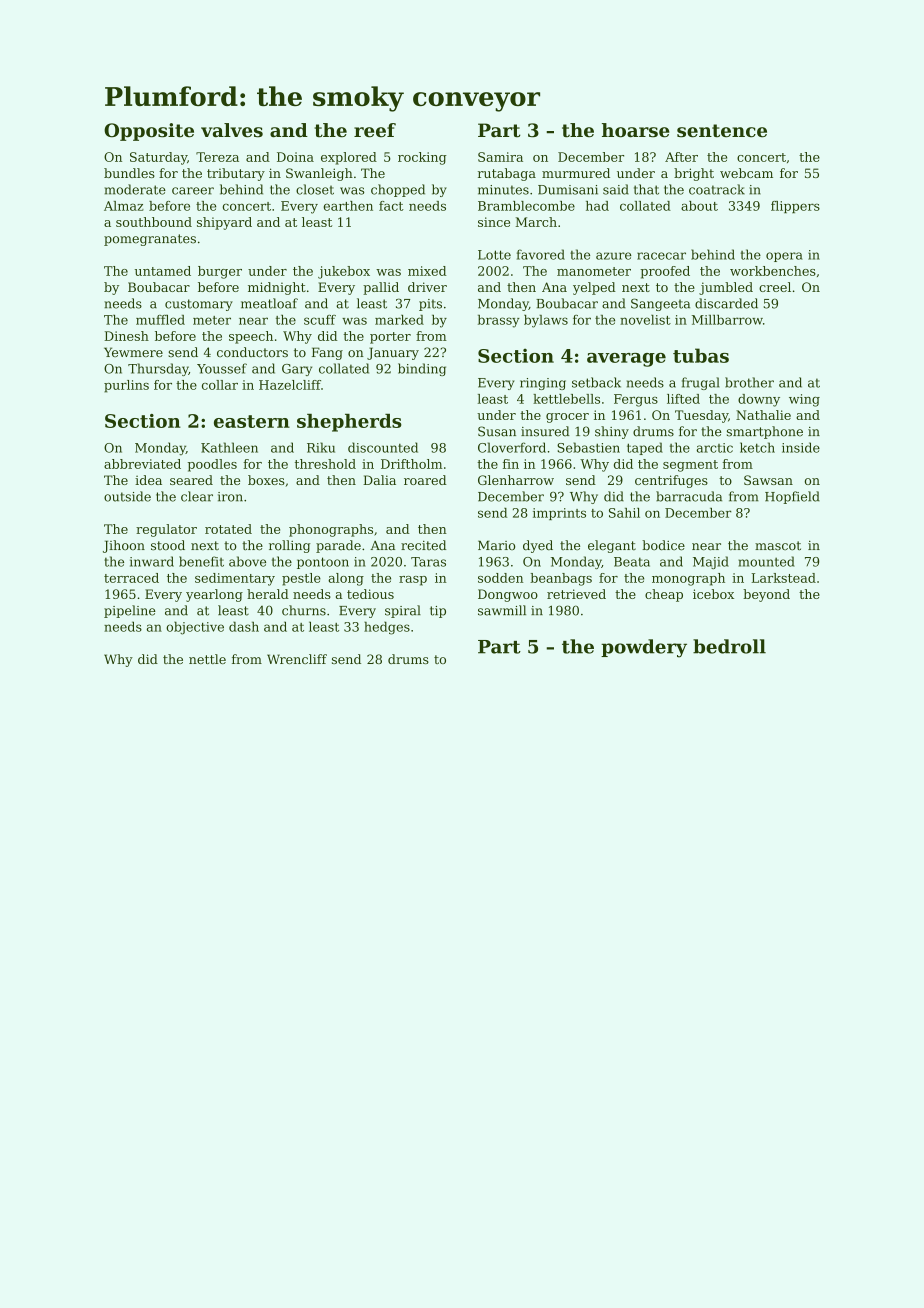 The width and height of the page is (924, 1308). What do you see at coordinates (126, 386) in the page?
I see `purlins` at bounding box center [126, 386].
